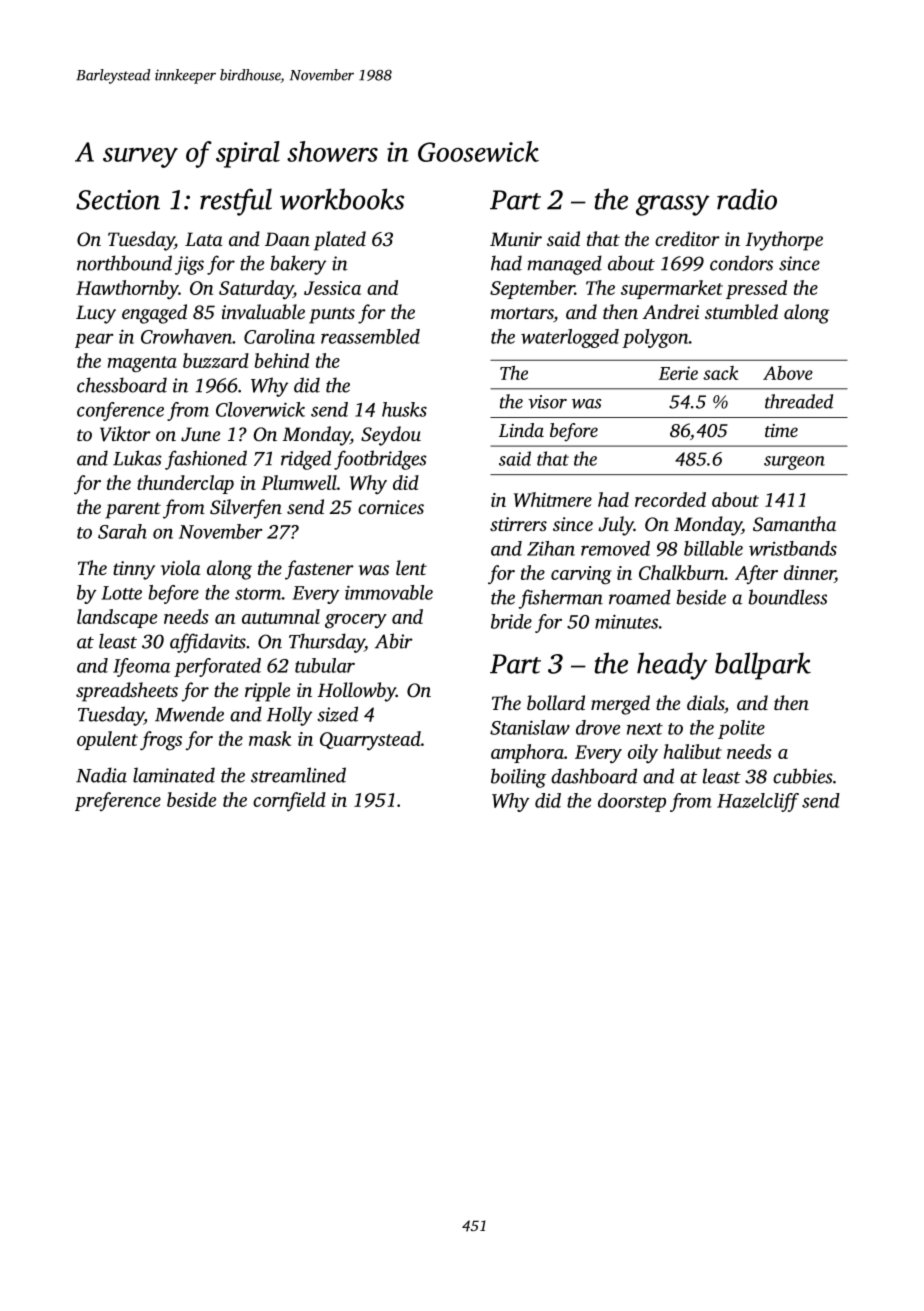 The height and width of the screenshot is (1311, 924). Describe the element at coordinates (781, 430) in the screenshot. I see `time` at that location.
